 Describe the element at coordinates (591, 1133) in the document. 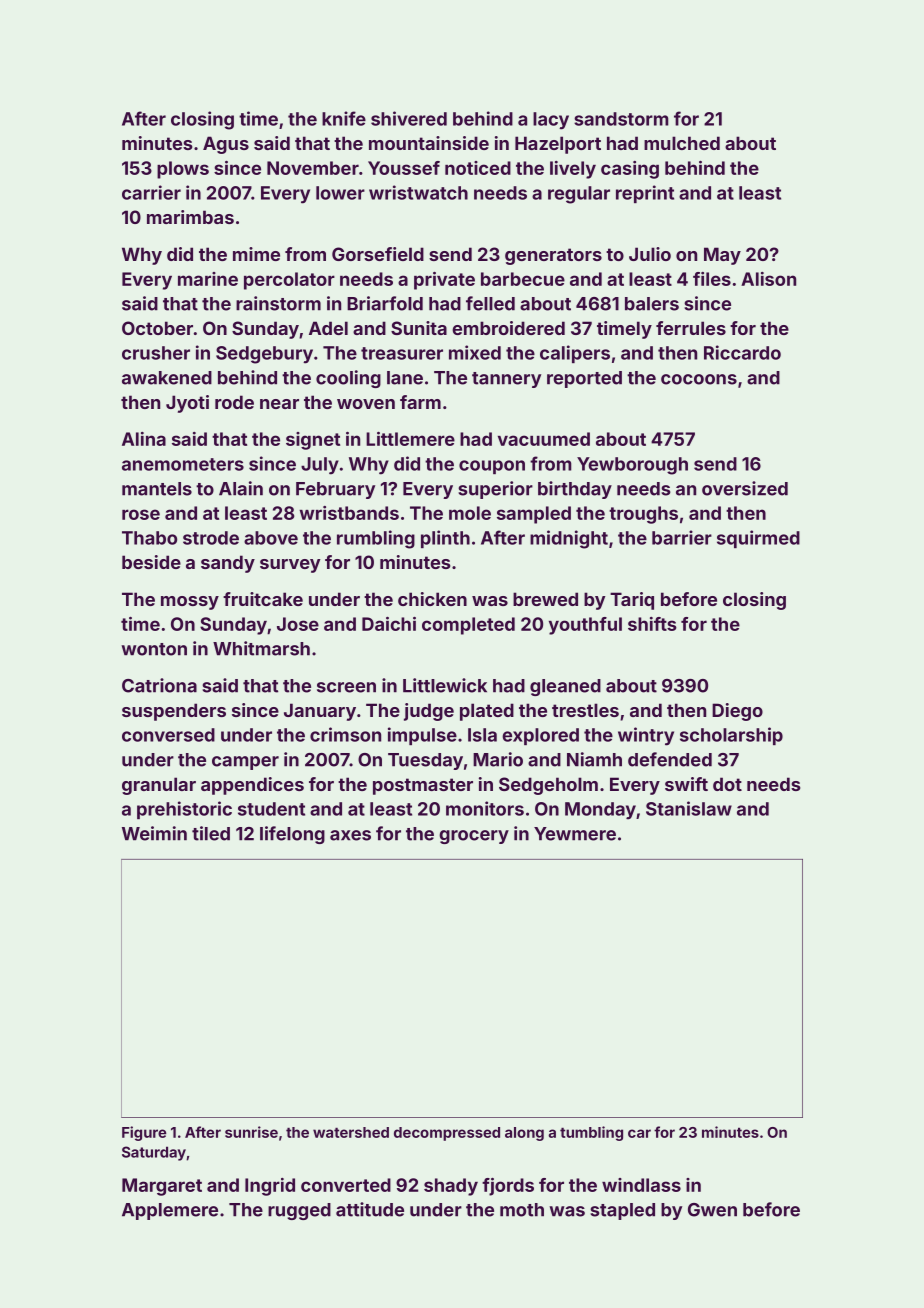

I see `tumbling` at that location.
